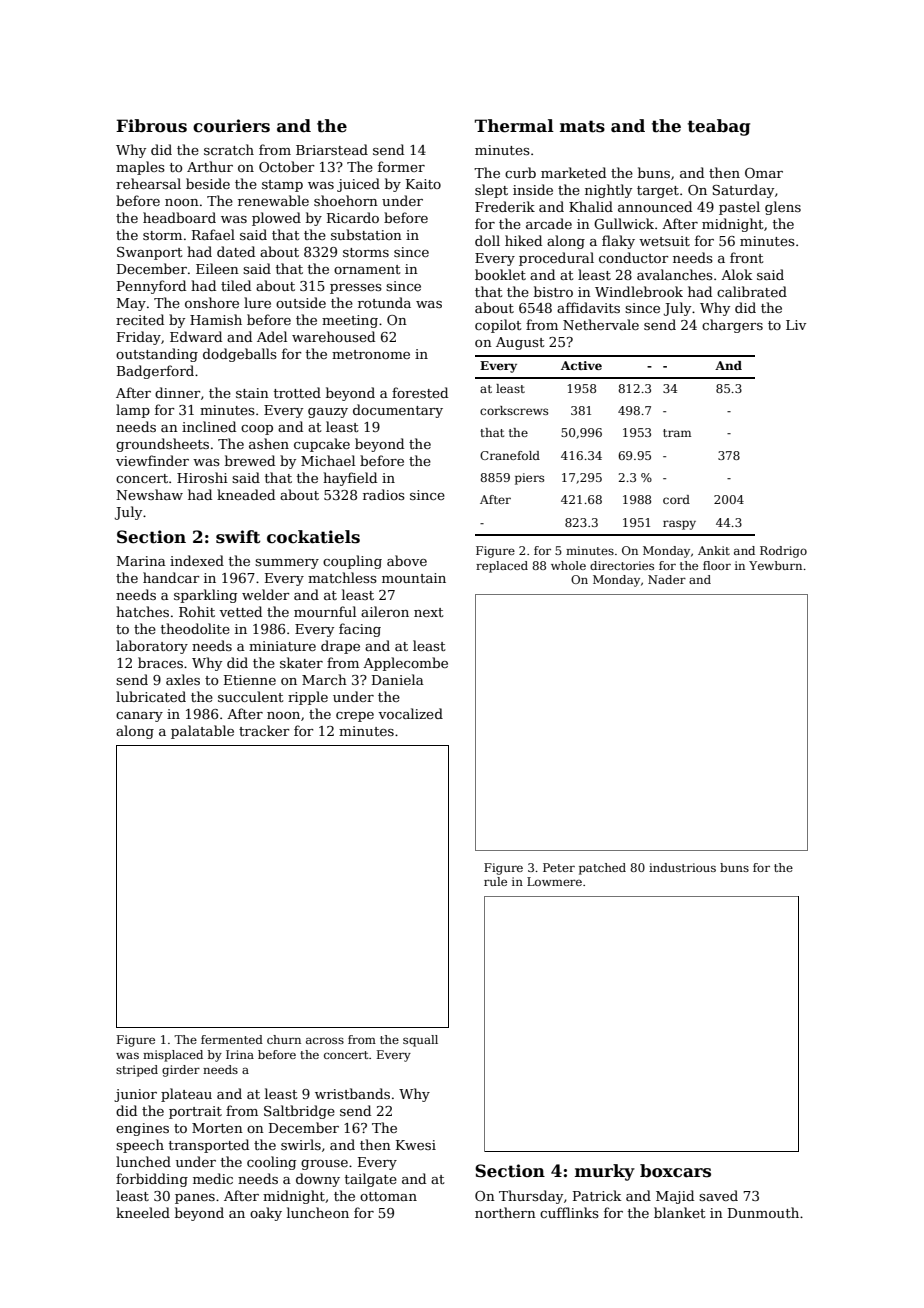 This screenshot has width=924, height=1308. I want to click on kneaded, so click(246, 494).
